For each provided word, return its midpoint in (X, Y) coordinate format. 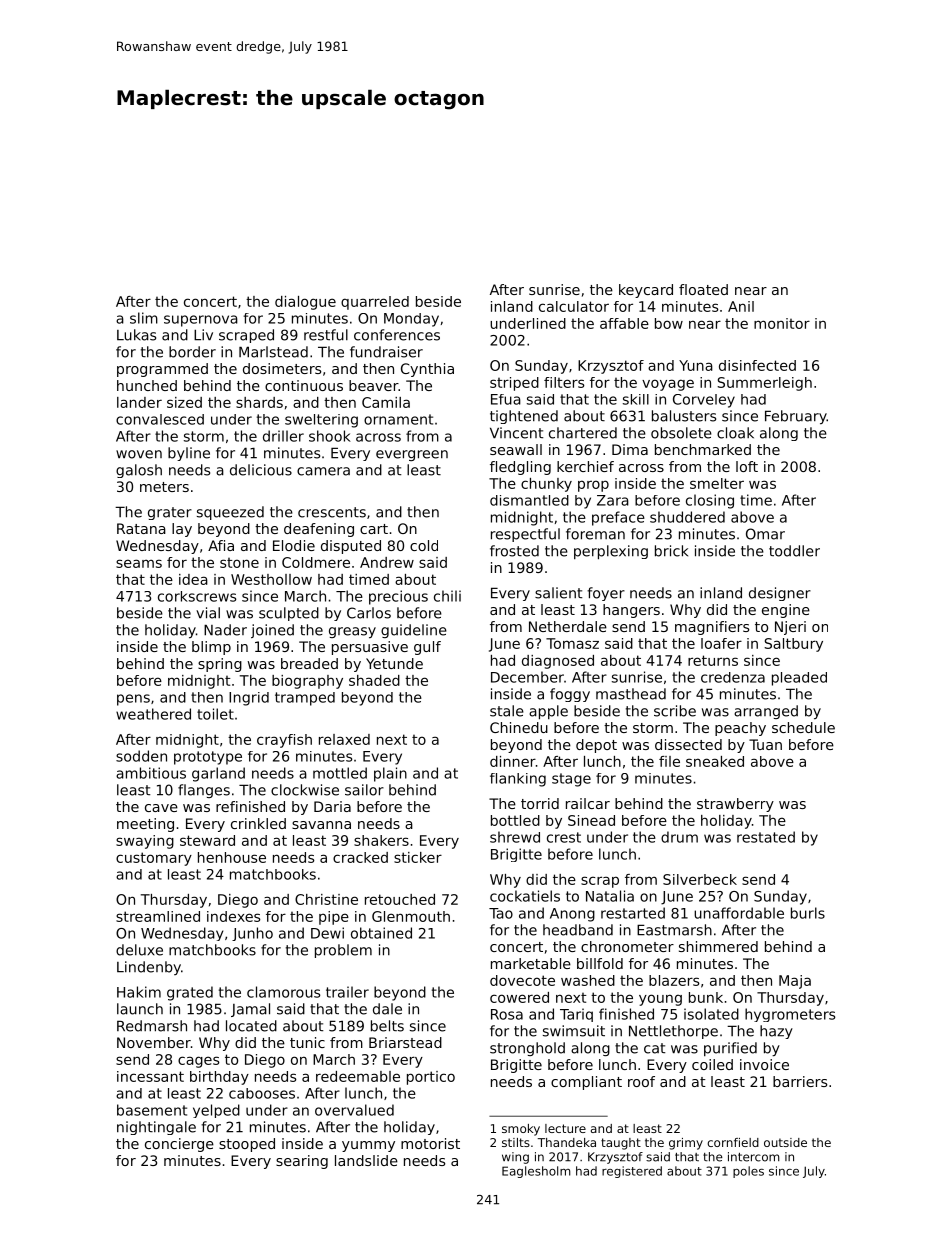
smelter (717, 483)
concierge (179, 1145)
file (669, 761)
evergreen (412, 455)
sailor (364, 790)
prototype (208, 758)
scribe (675, 711)
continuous (304, 385)
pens (133, 700)
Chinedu (519, 727)
